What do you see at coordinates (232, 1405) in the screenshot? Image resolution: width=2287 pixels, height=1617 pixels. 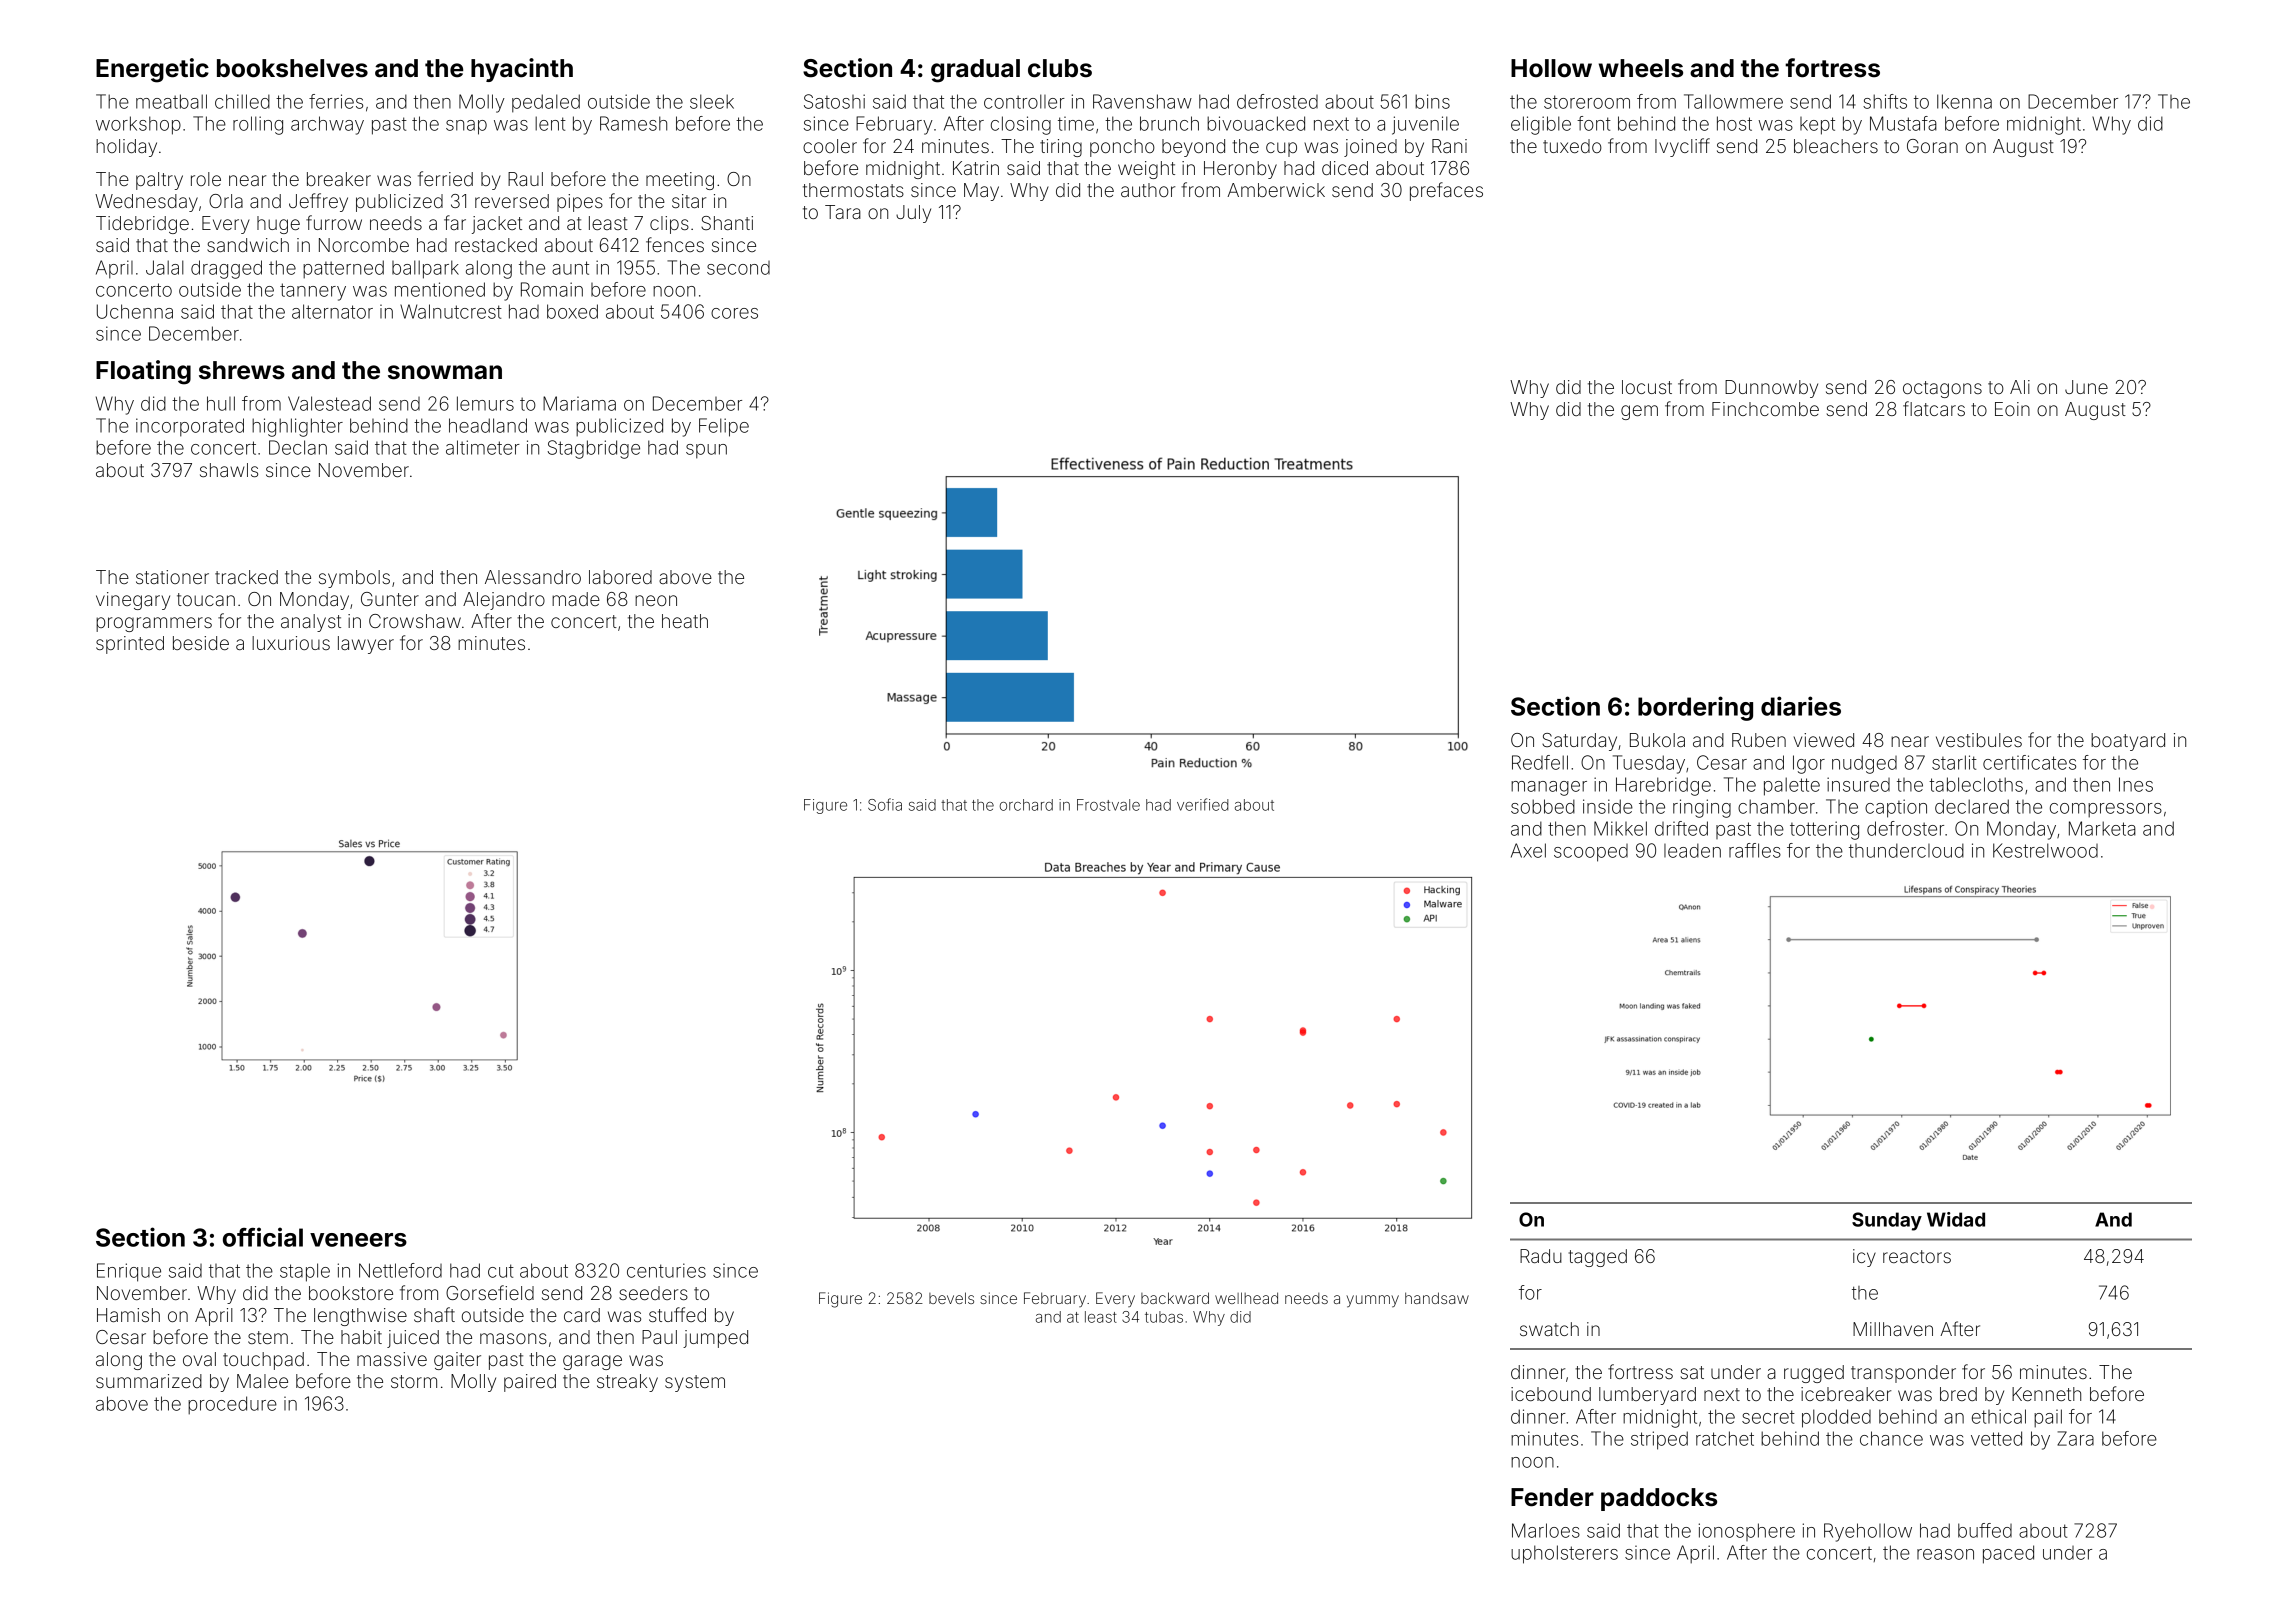 I see `procedure` at bounding box center [232, 1405].
